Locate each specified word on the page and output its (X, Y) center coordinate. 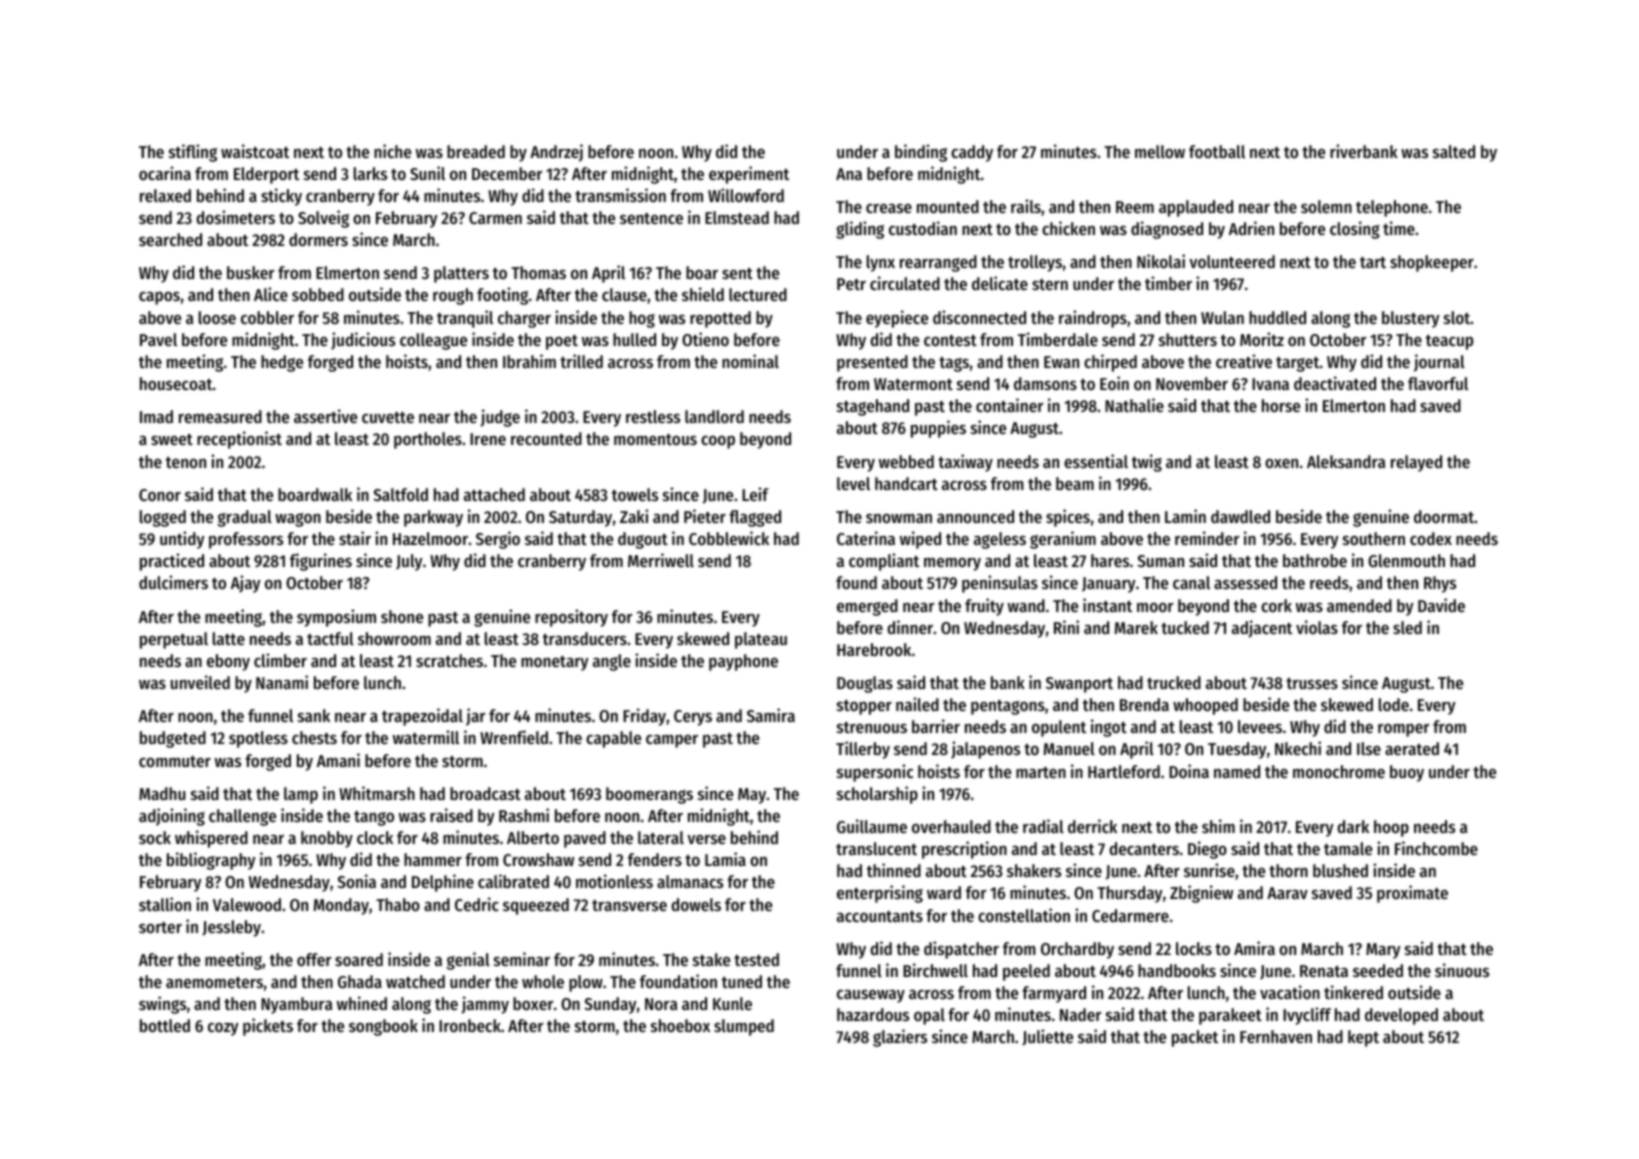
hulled (634, 339)
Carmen (495, 218)
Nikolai (1161, 261)
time (1399, 228)
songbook (383, 1027)
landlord (714, 416)
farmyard (1054, 994)
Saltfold (400, 494)
